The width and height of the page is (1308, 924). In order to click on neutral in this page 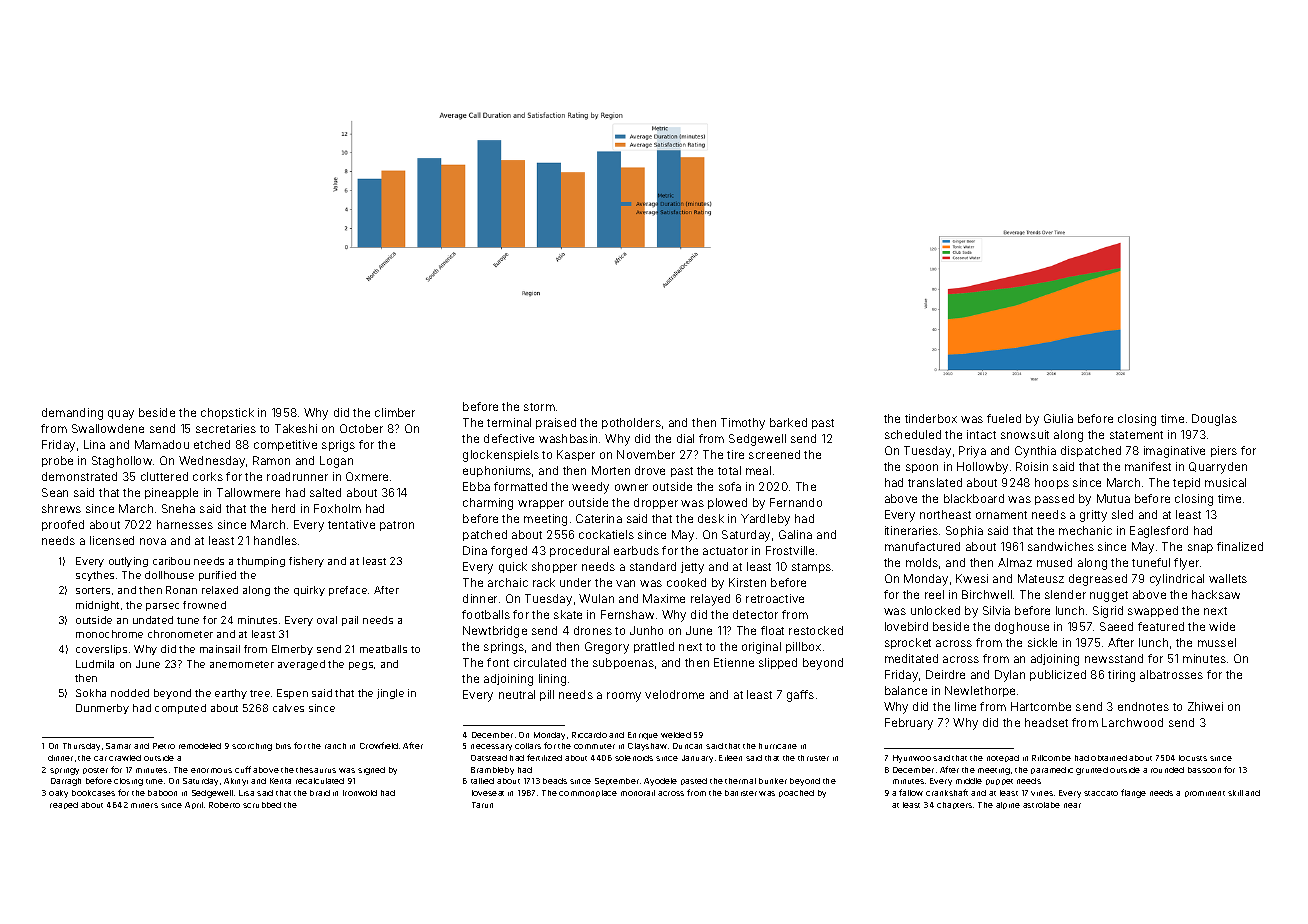, I will do `click(517, 694)`.
